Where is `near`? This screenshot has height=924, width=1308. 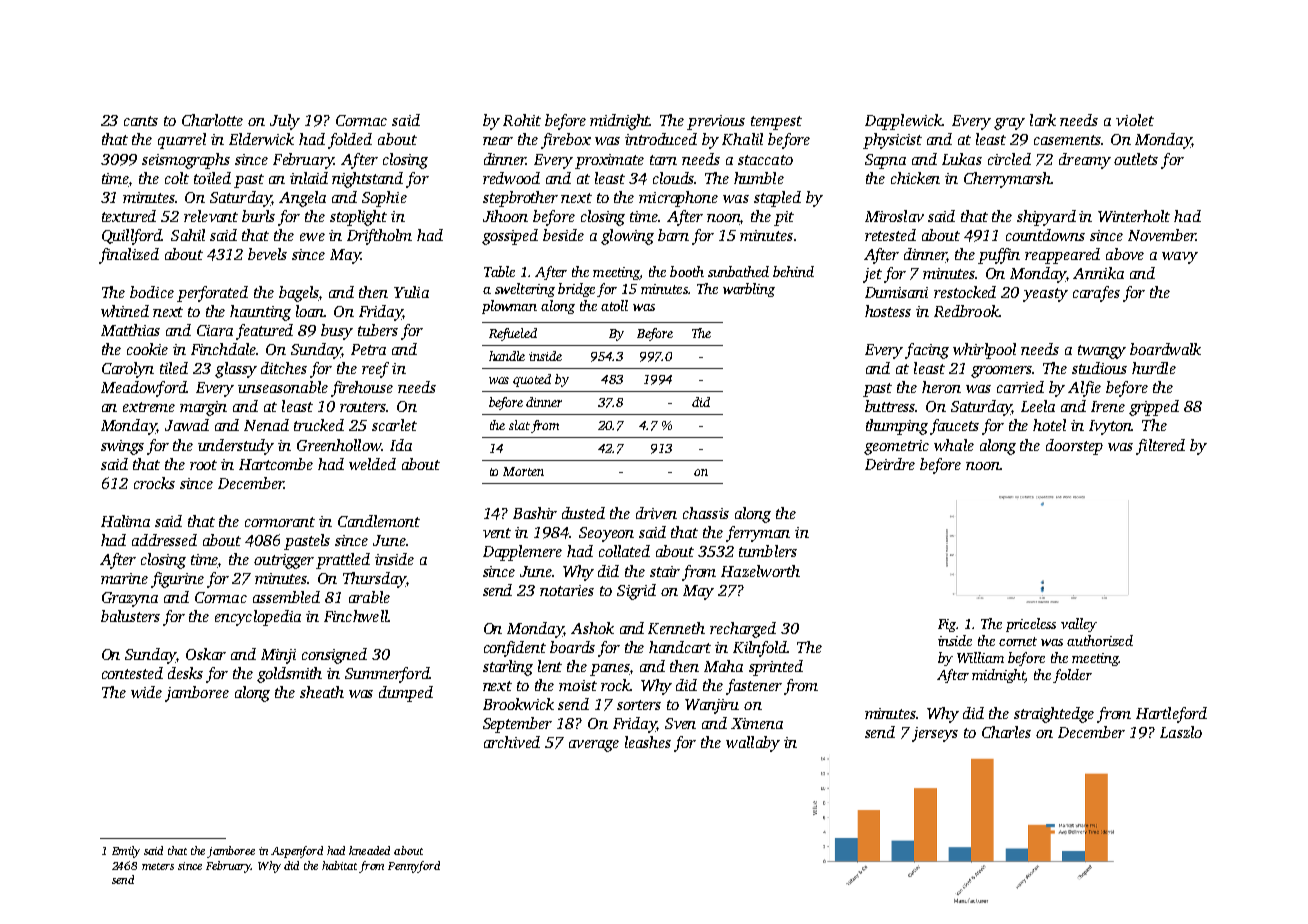 near is located at coordinates (498, 141).
